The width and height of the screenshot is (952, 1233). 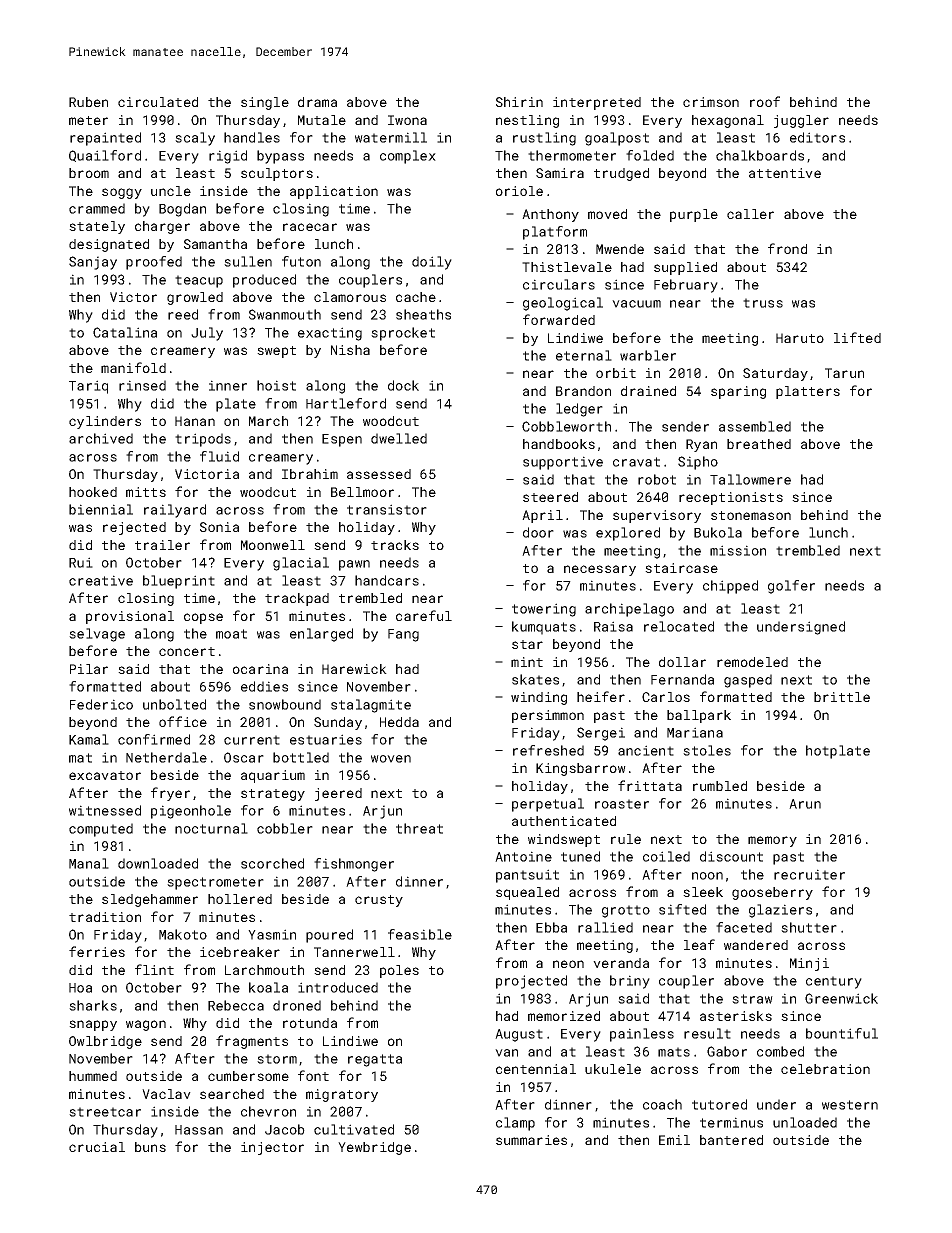 What do you see at coordinates (199, 1130) in the screenshot?
I see `Hassan` at bounding box center [199, 1130].
